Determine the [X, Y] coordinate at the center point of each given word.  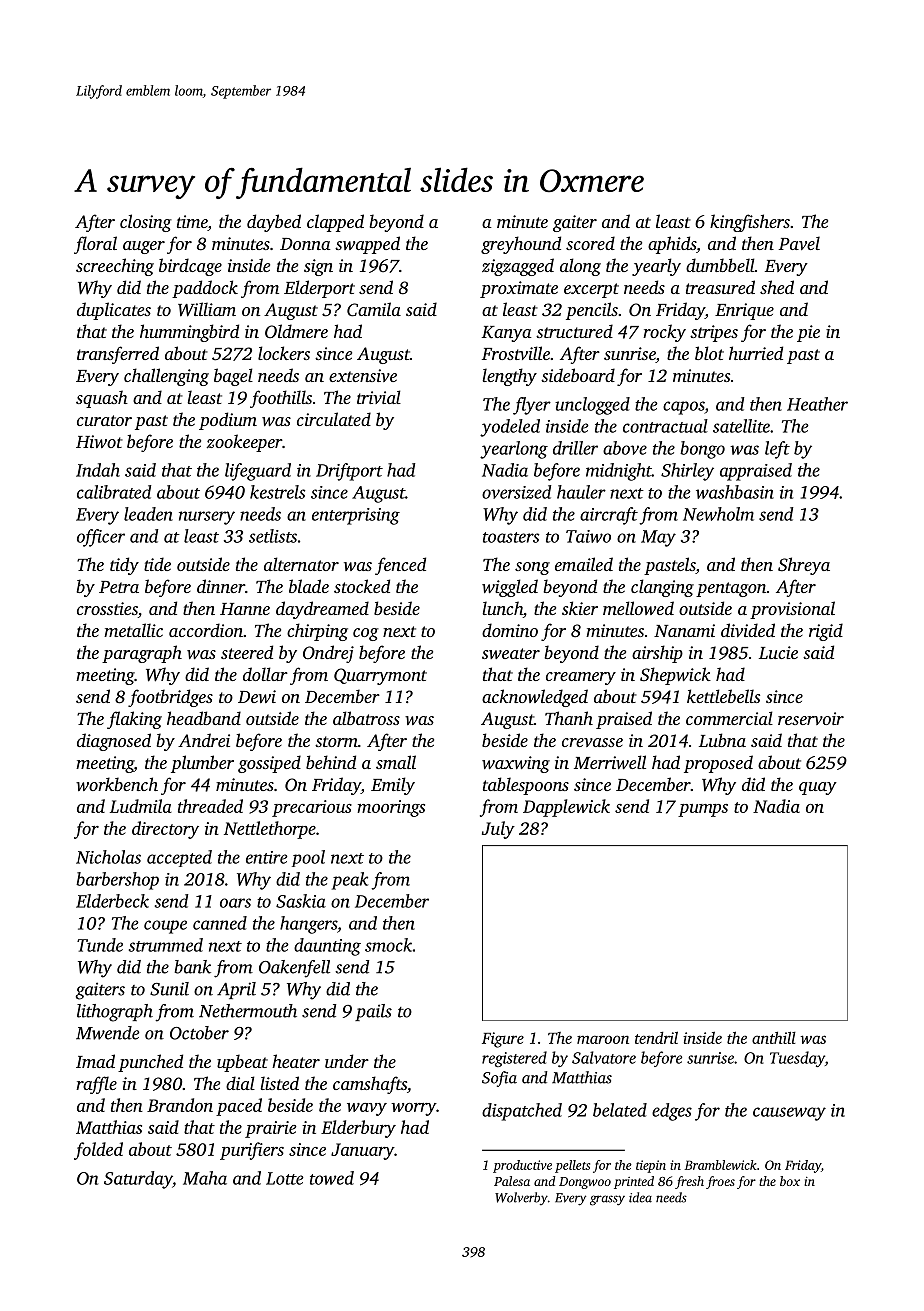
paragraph [142, 654]
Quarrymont [380, 676]
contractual [665, 426]
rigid [826, 632]
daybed [274, 223]
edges [672, 1112]
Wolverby [521, 1198]
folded [98, 1151]
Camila [374, 309]
